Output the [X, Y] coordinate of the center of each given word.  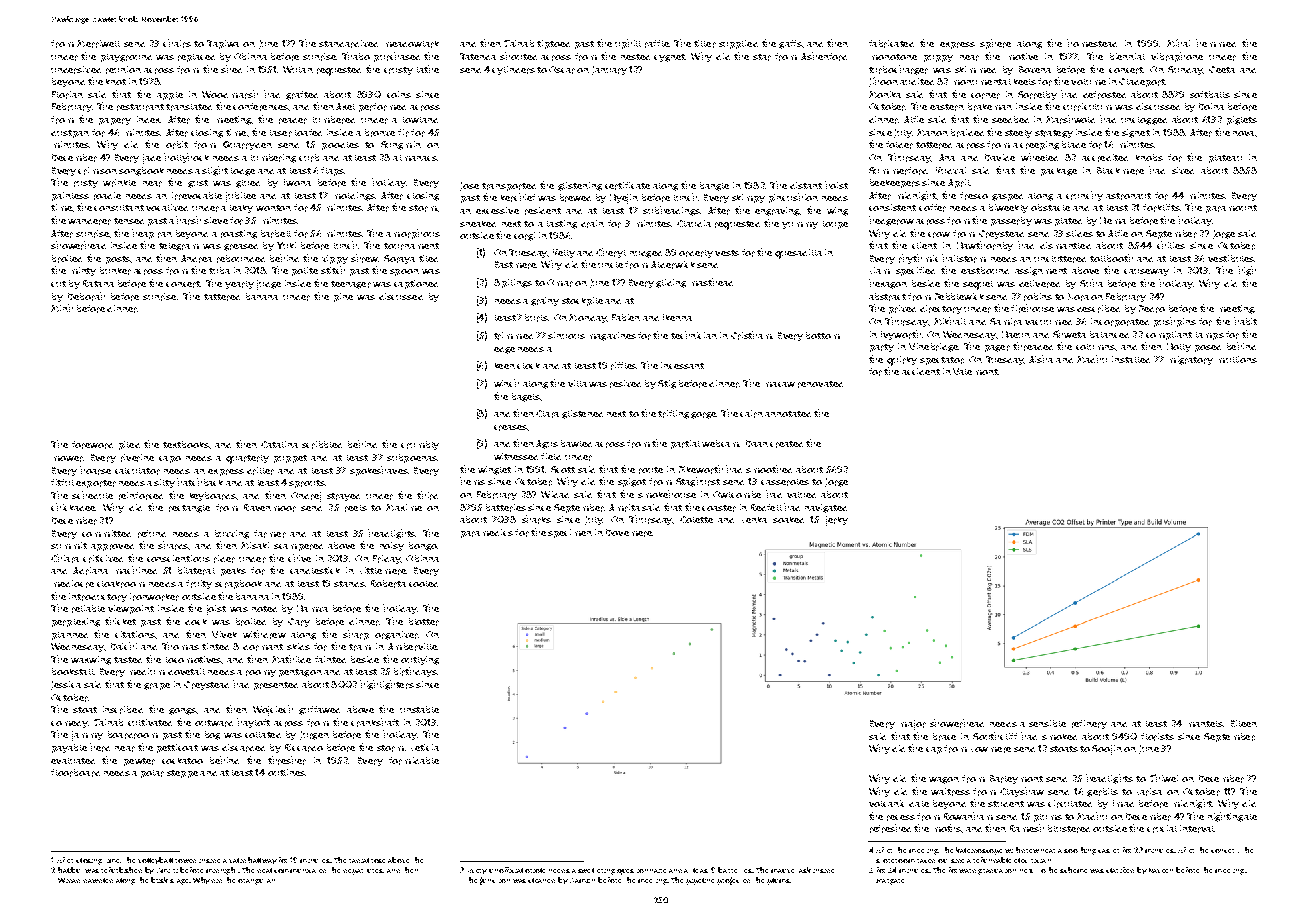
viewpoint [131, 609]
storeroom [895, 861]
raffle [657, 44]
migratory [1191, 360]
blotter [424, 622]
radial [359, 860]
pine [343, 297]
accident [921, 371]
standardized [348, 44]
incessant [682, 365]
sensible [1047, 723]
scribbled [322, 445]
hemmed [1216, 43]
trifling [673, 414]
